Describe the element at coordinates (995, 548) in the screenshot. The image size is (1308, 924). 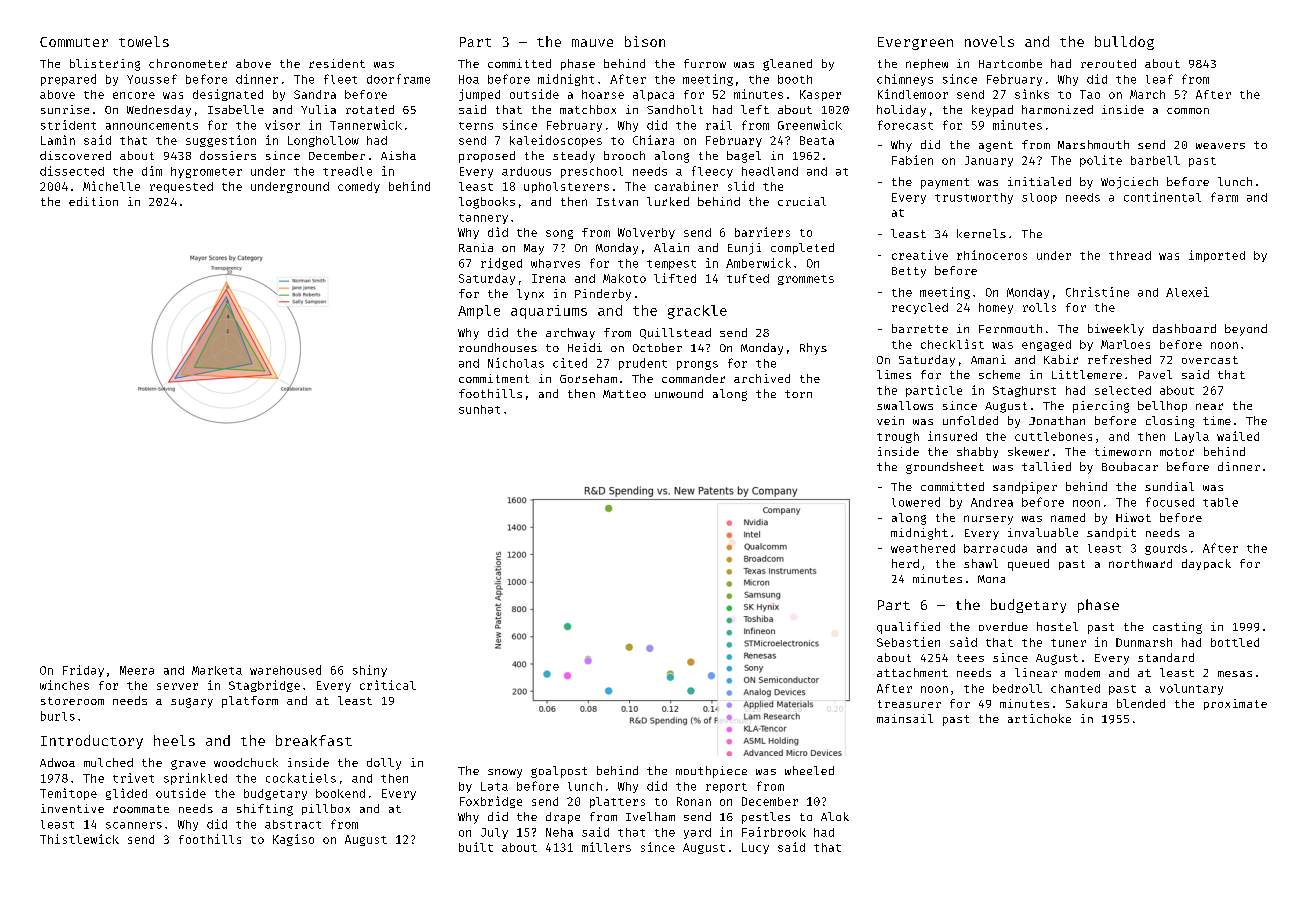
I see `barracuda` at that location.
